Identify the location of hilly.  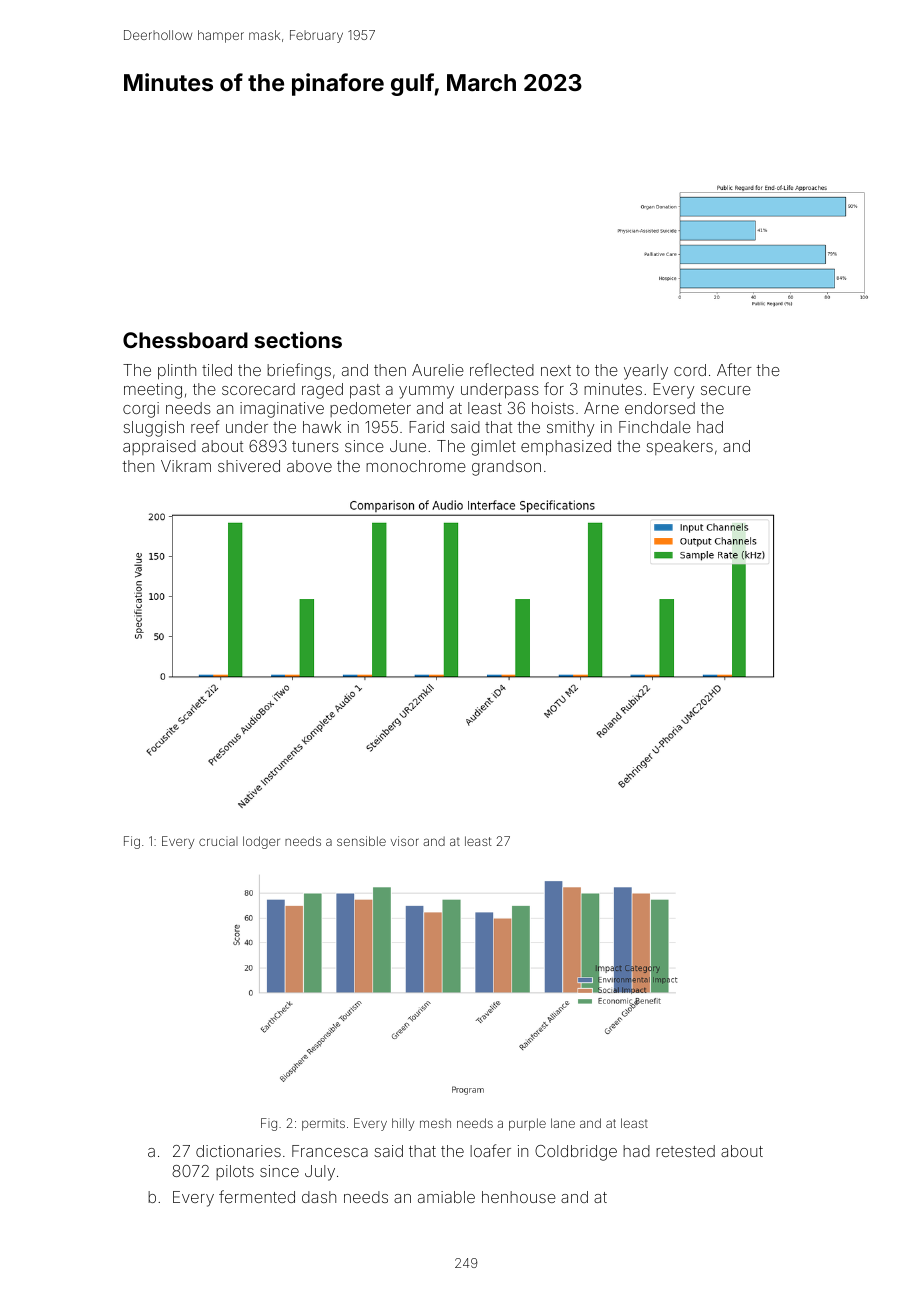
(403, 1124).
